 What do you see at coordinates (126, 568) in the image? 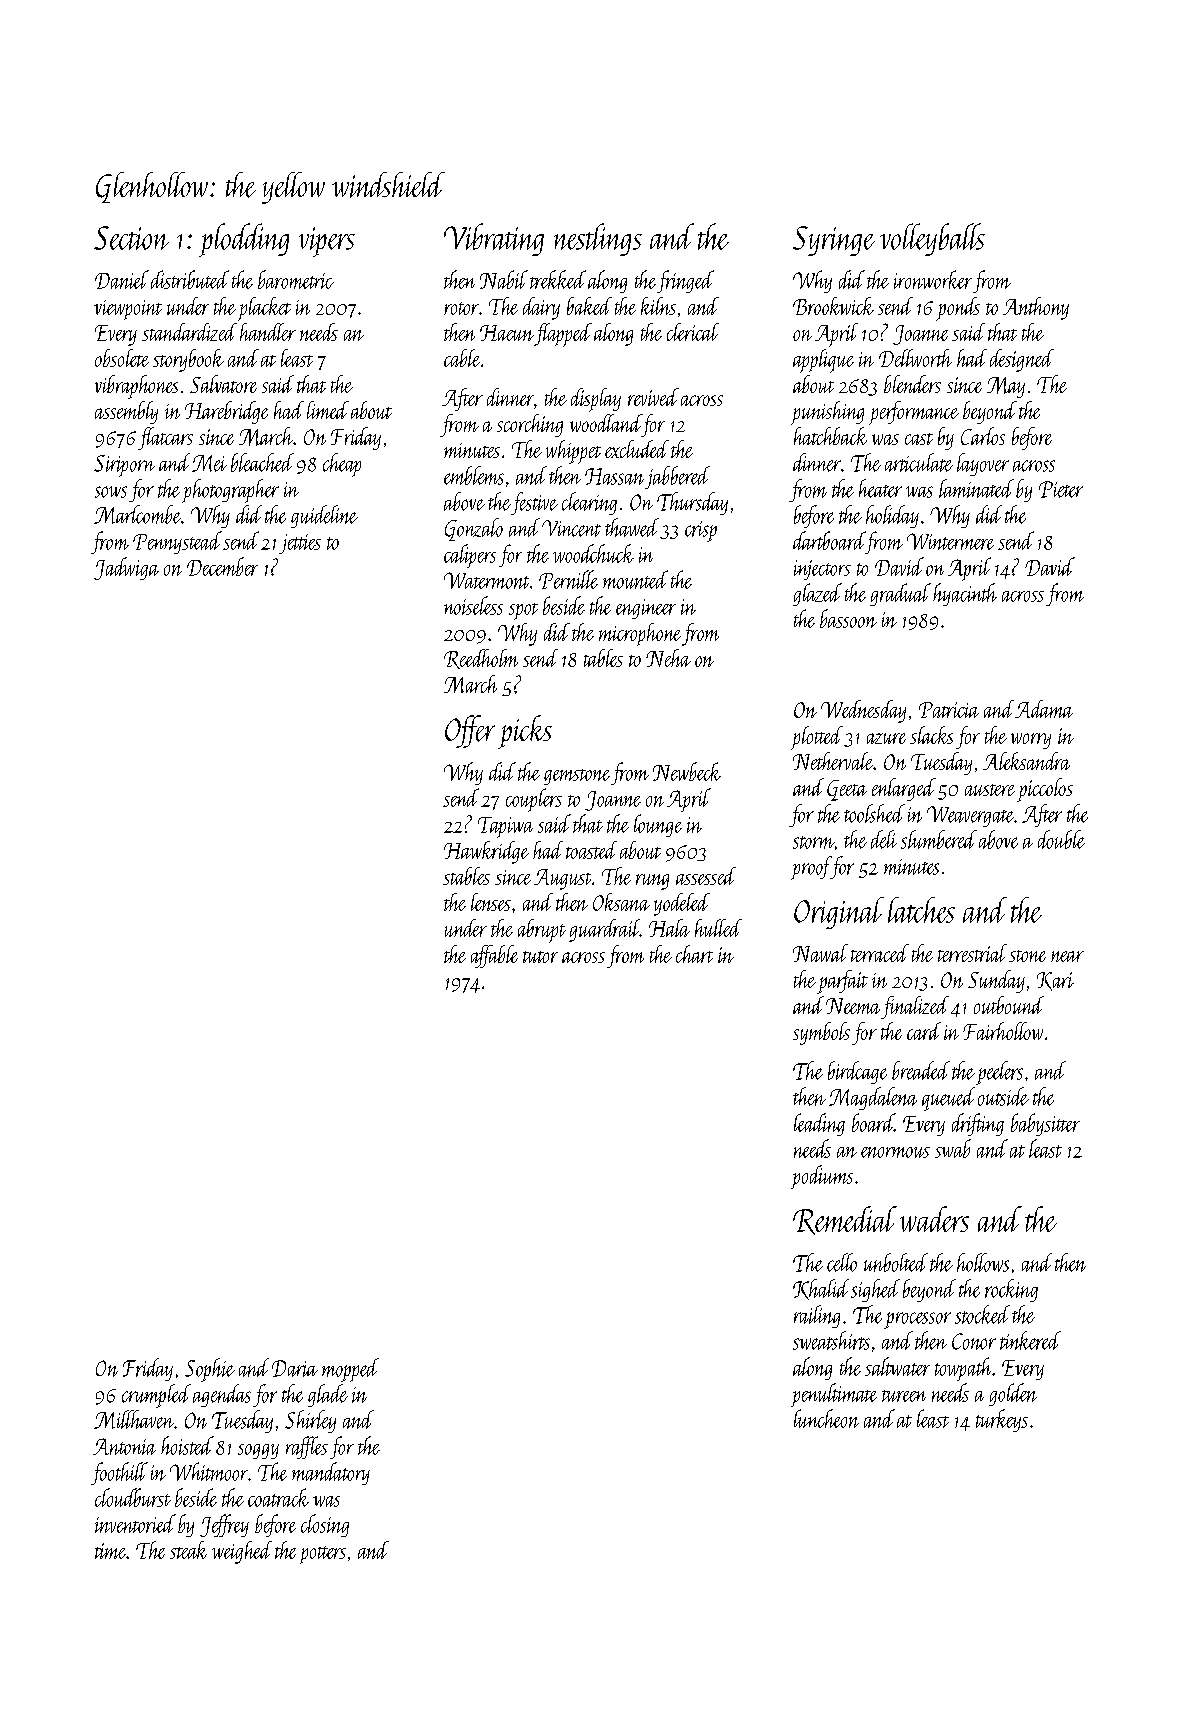
I see `Jadwiga` at bounding box center [126, 568].
